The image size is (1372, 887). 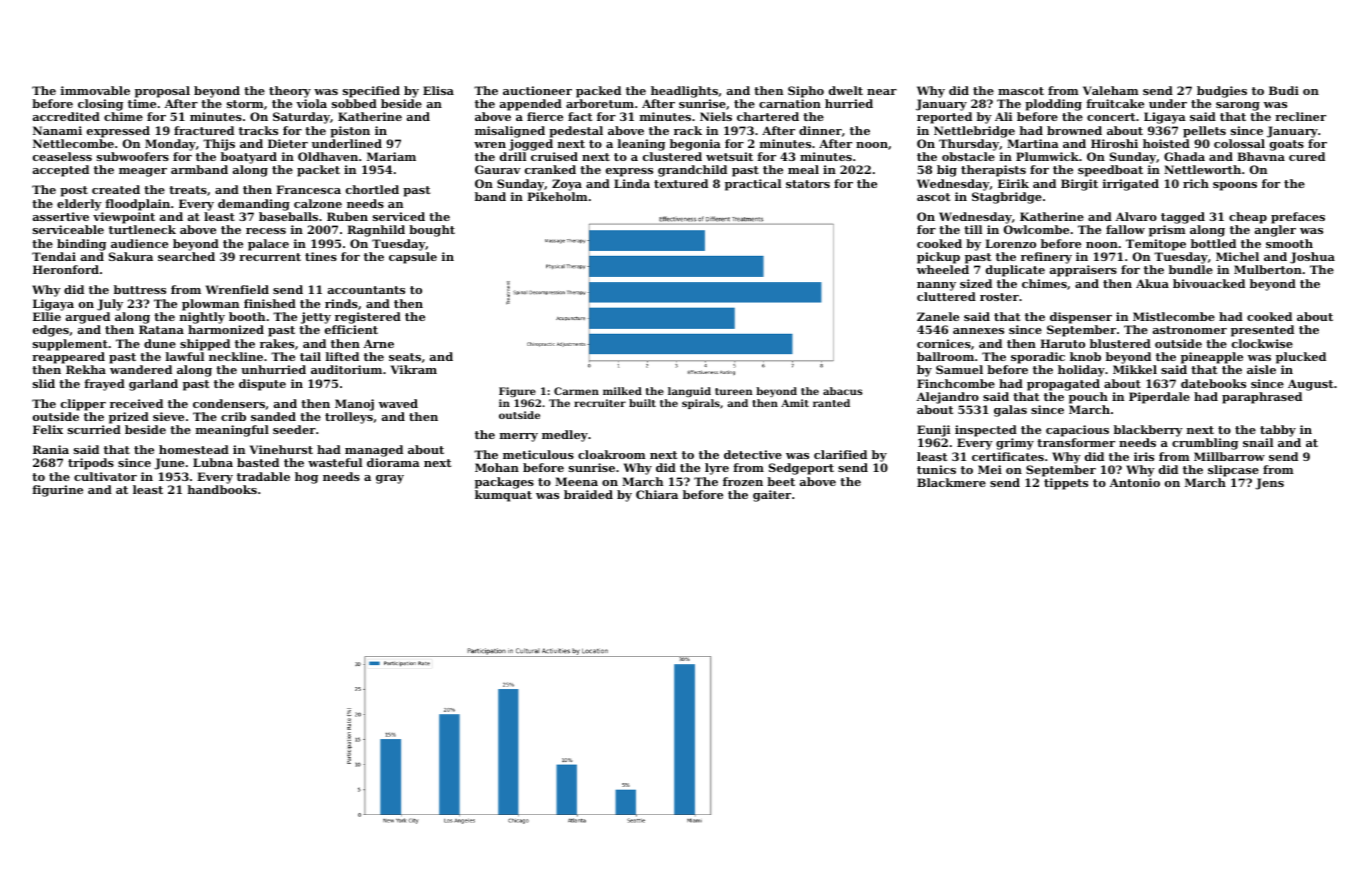 I want to click on till, so click(x=973, y=229).
